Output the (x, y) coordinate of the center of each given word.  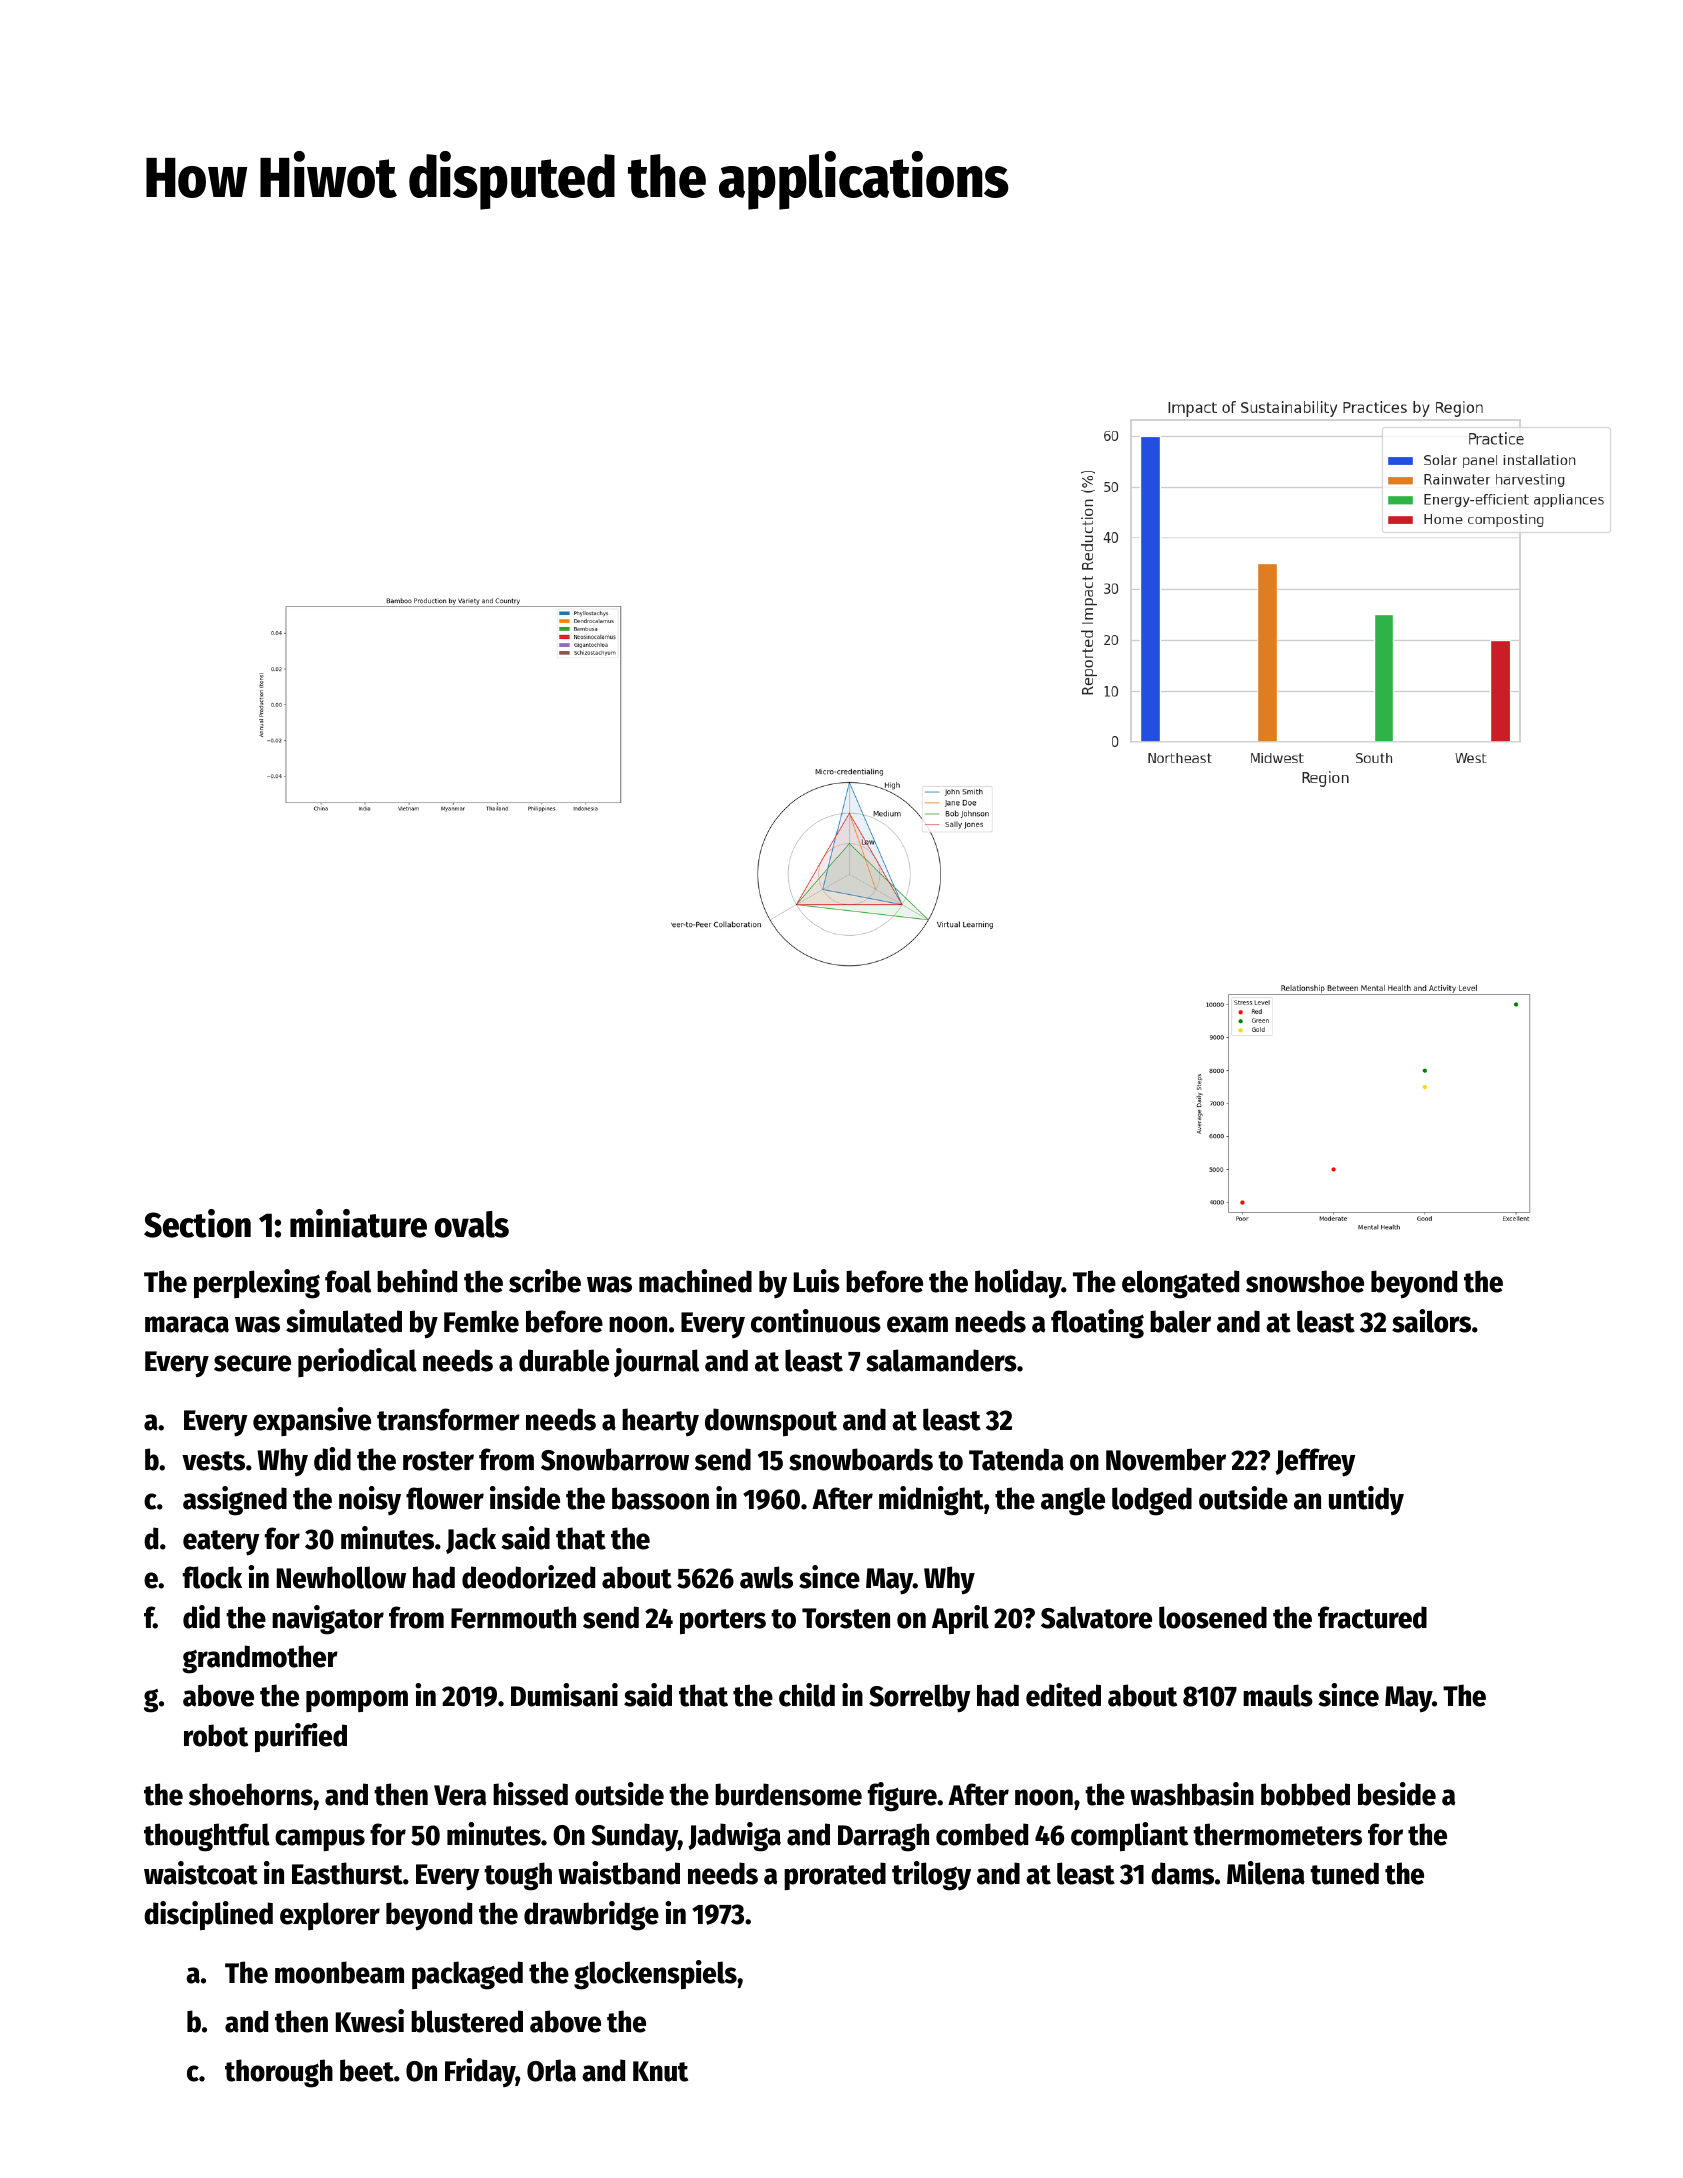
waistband (619, 1873)
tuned (1344, 1873)
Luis (817, 1281)
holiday (1018, 1283)
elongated (1180, 1284)
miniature (358, 1223)
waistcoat (201, 1873)
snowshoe (1305, 1281)
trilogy (931, 1876)
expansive (312, 1421)
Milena (1266, 1873)
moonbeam (339, 1972)
